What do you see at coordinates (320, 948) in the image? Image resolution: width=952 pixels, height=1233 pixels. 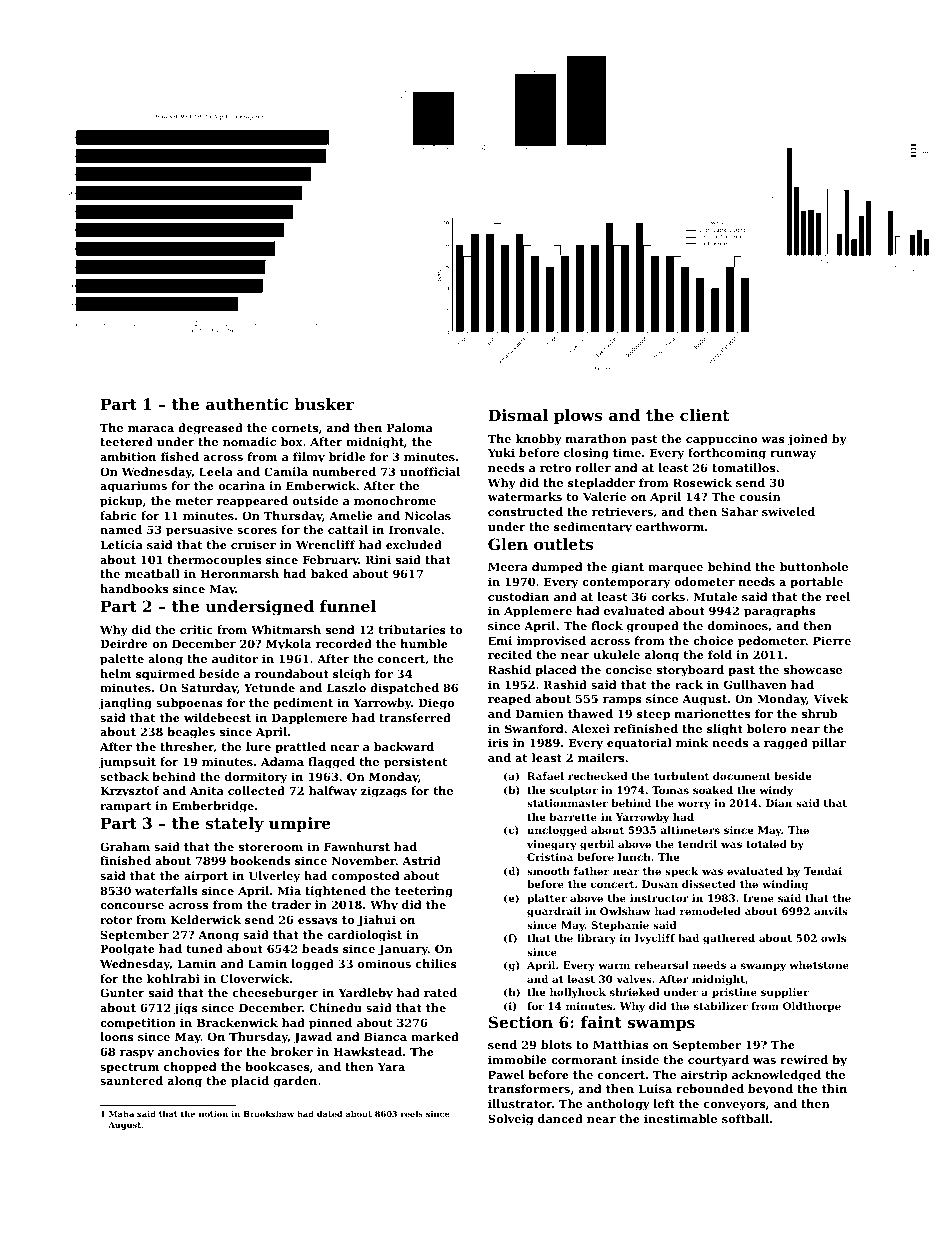 I see `beads` at bounding box center [320, 948].
